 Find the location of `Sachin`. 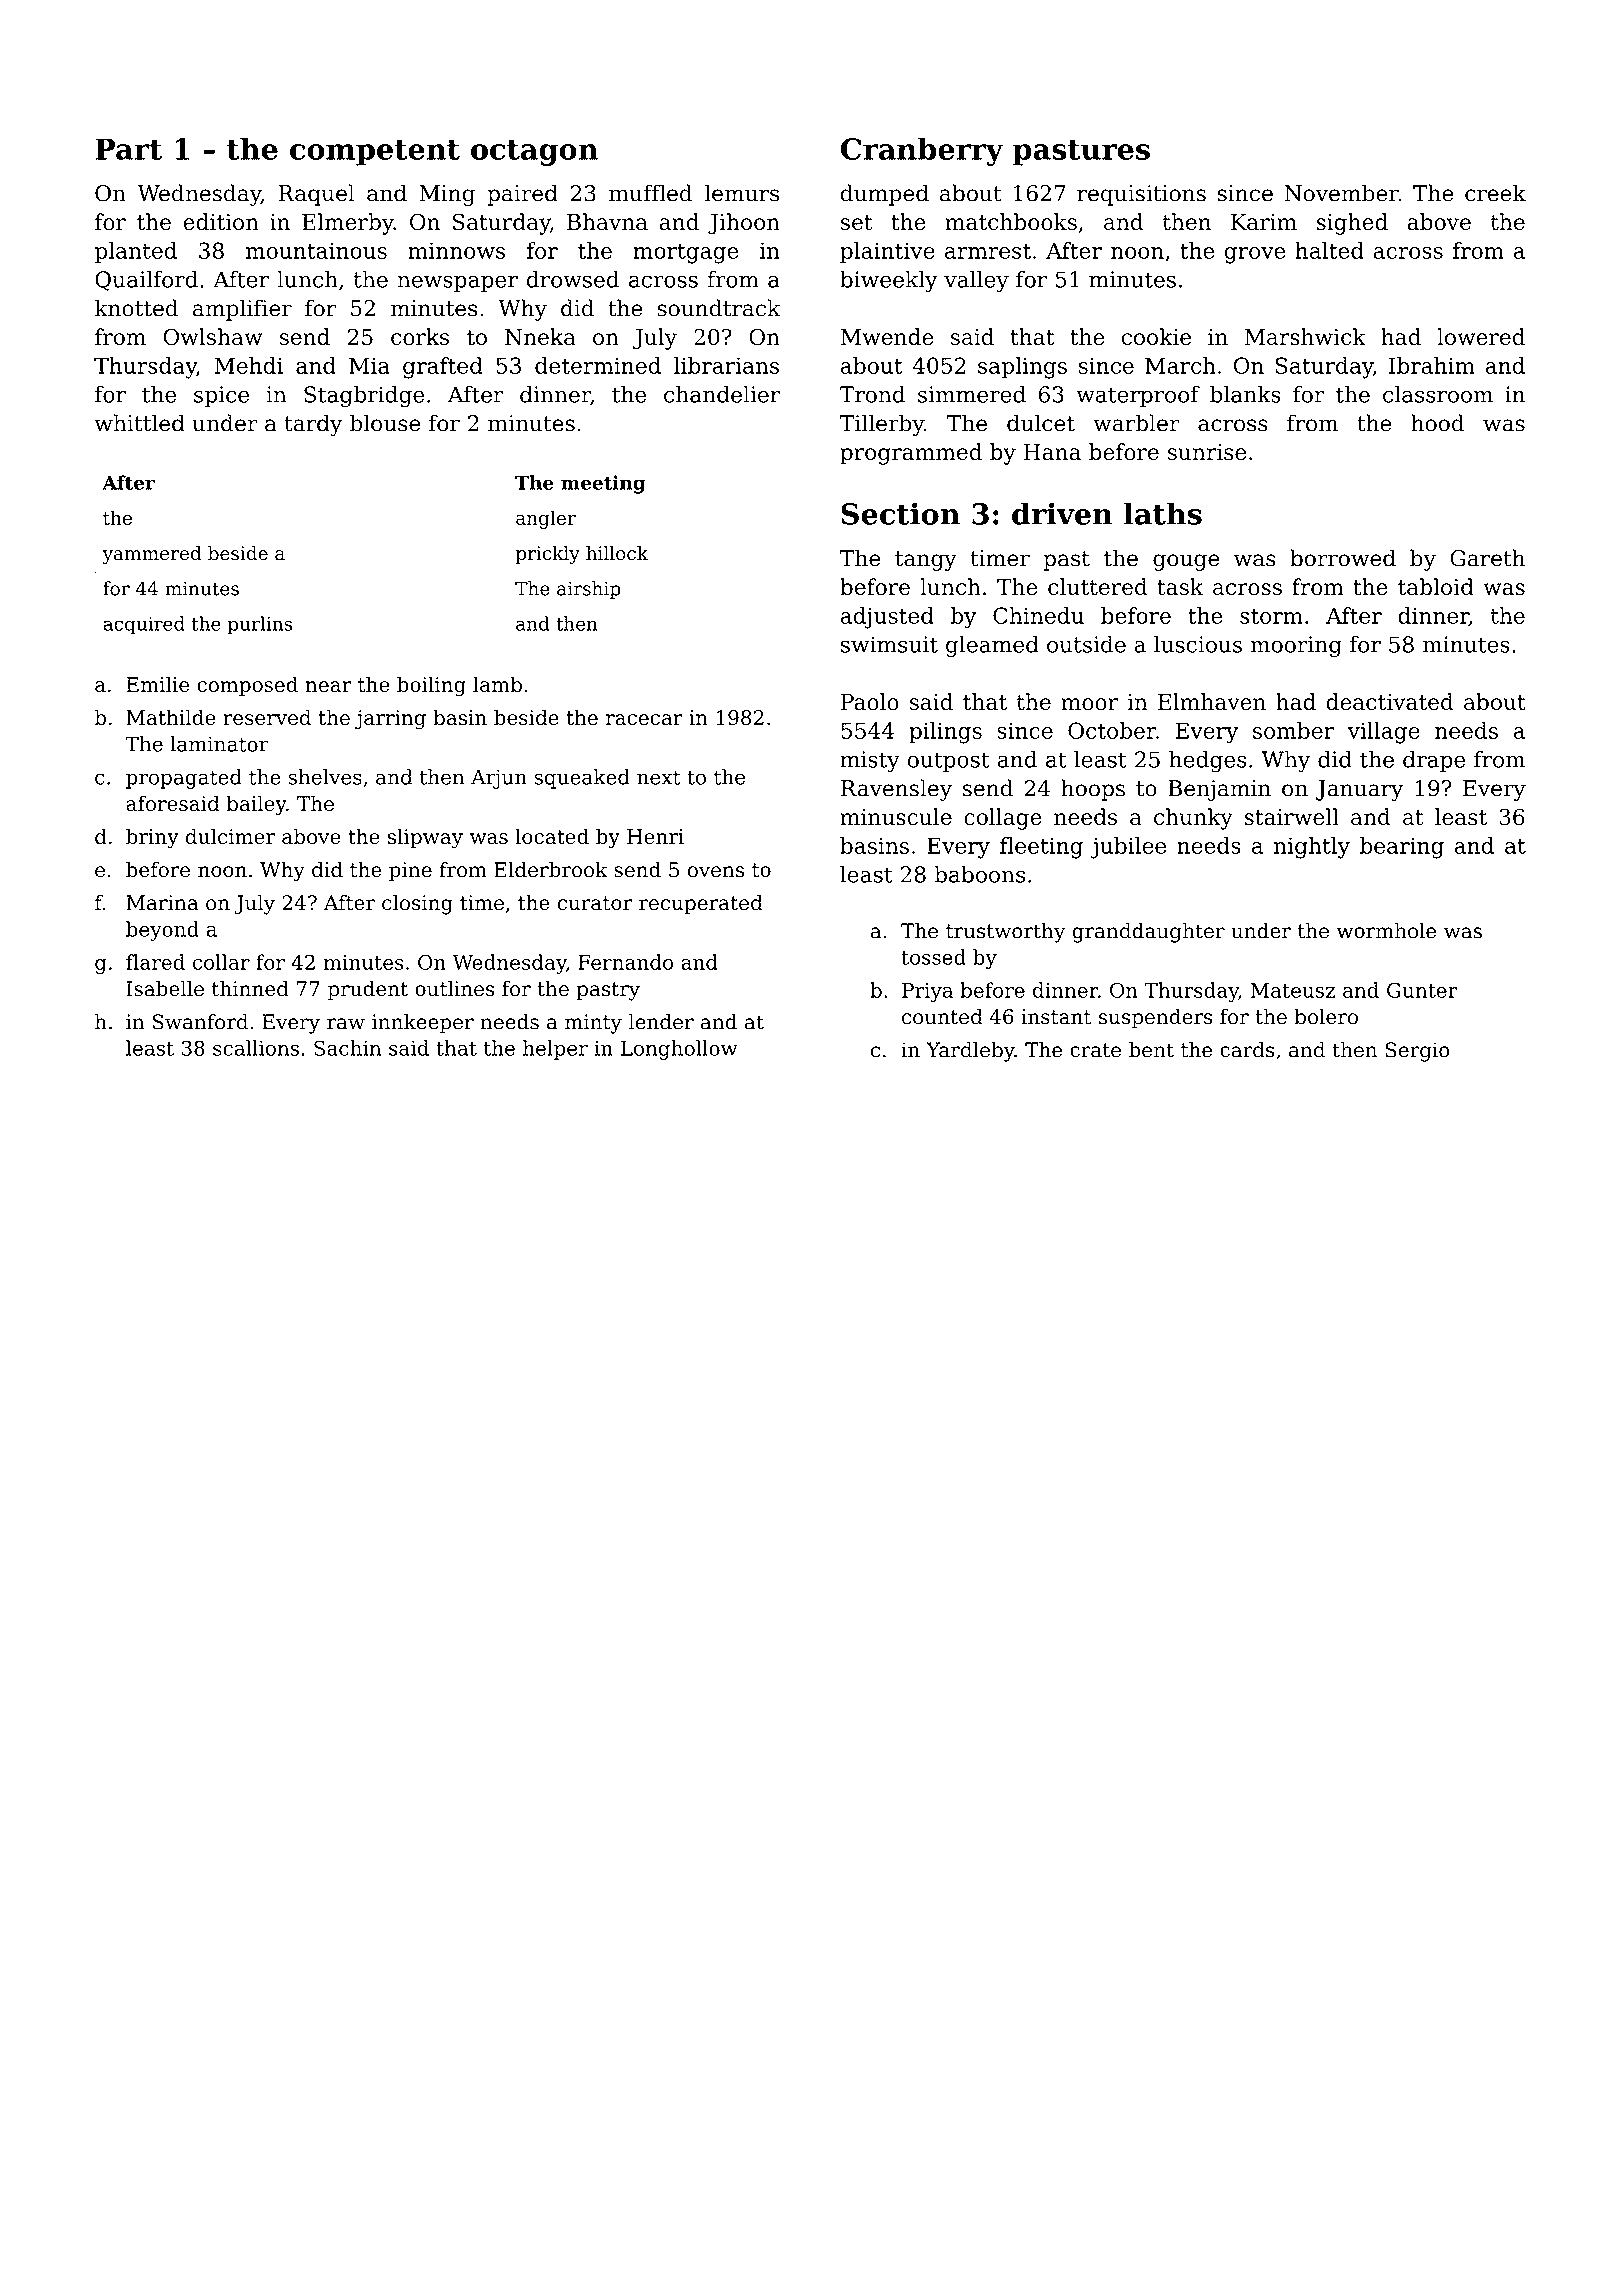

Sachin is located at coordinates (347, 1048).
